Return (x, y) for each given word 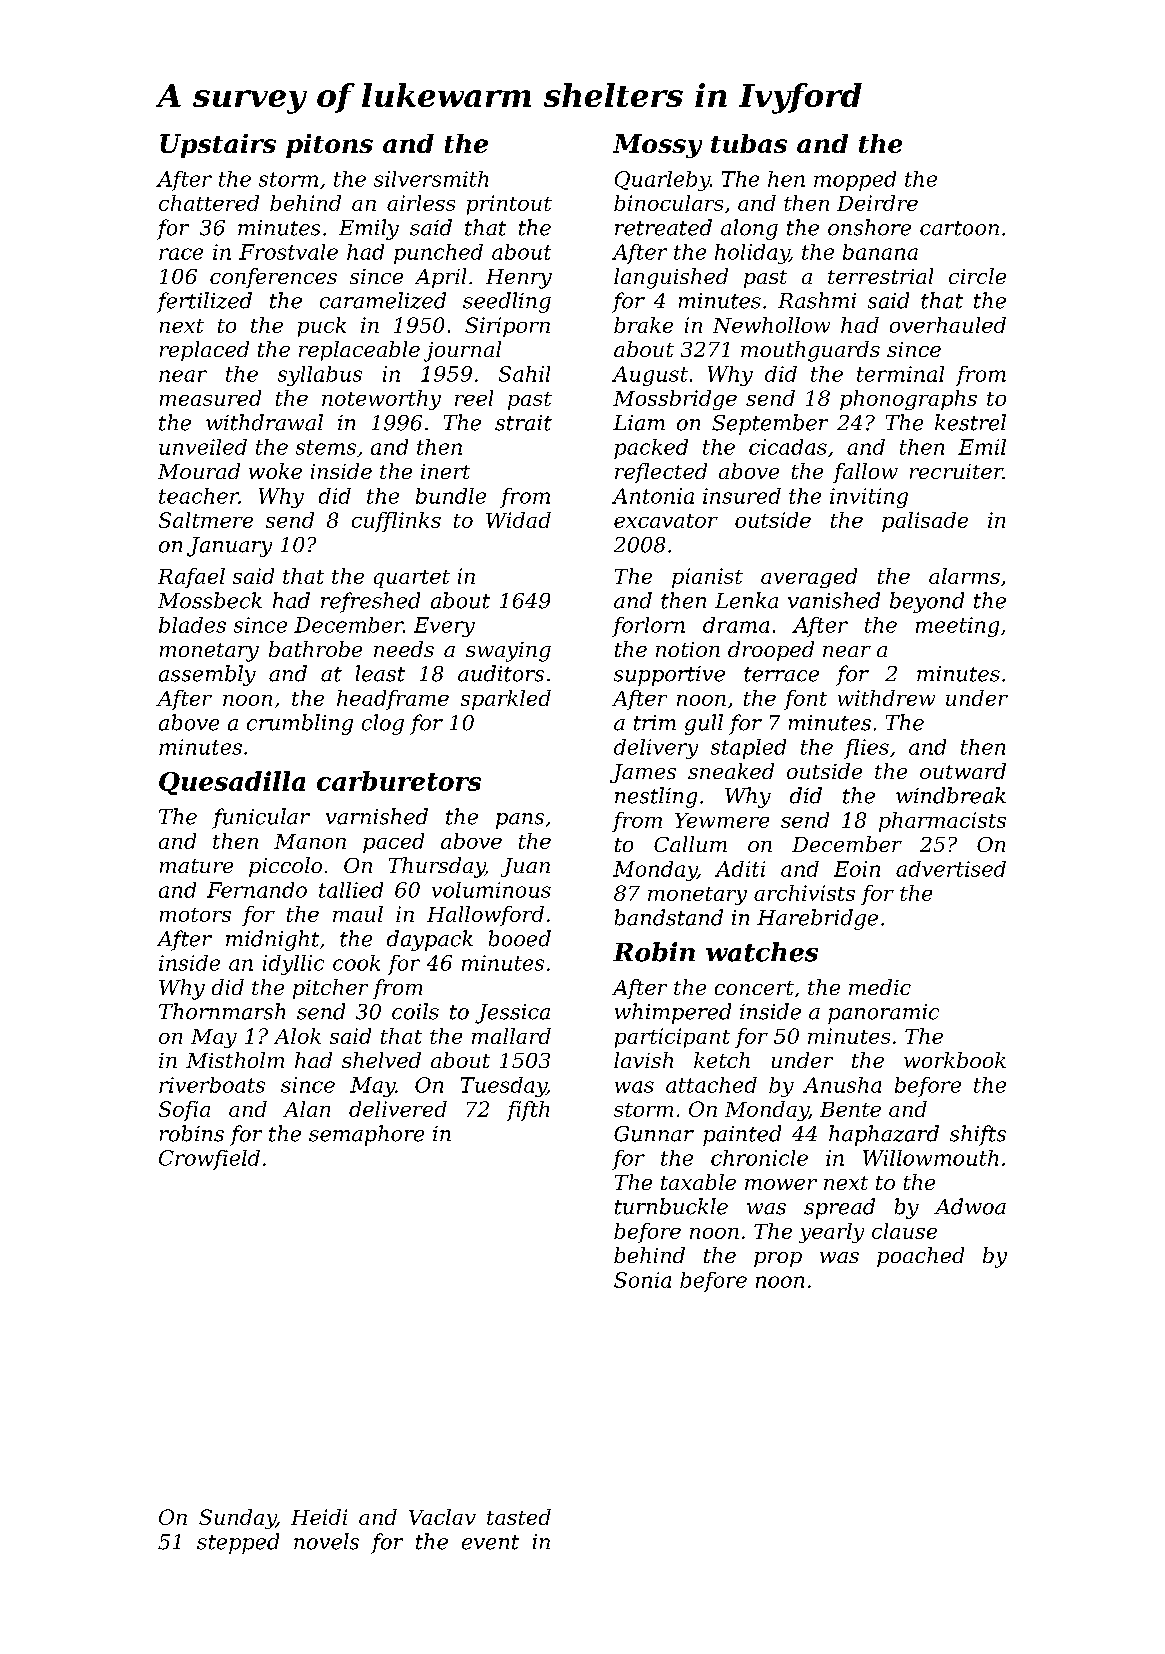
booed (520, 938)
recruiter (956, 471)
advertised (951, 869)
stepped (238, 1543)
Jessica (512, 1014)
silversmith (431, 179)
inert (445, 471)
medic (880, 987)
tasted (519, 1517)
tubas (749, 143)
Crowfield (209, 1160)
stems (326, 447)
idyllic (293, 965)
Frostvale (288, 252)
